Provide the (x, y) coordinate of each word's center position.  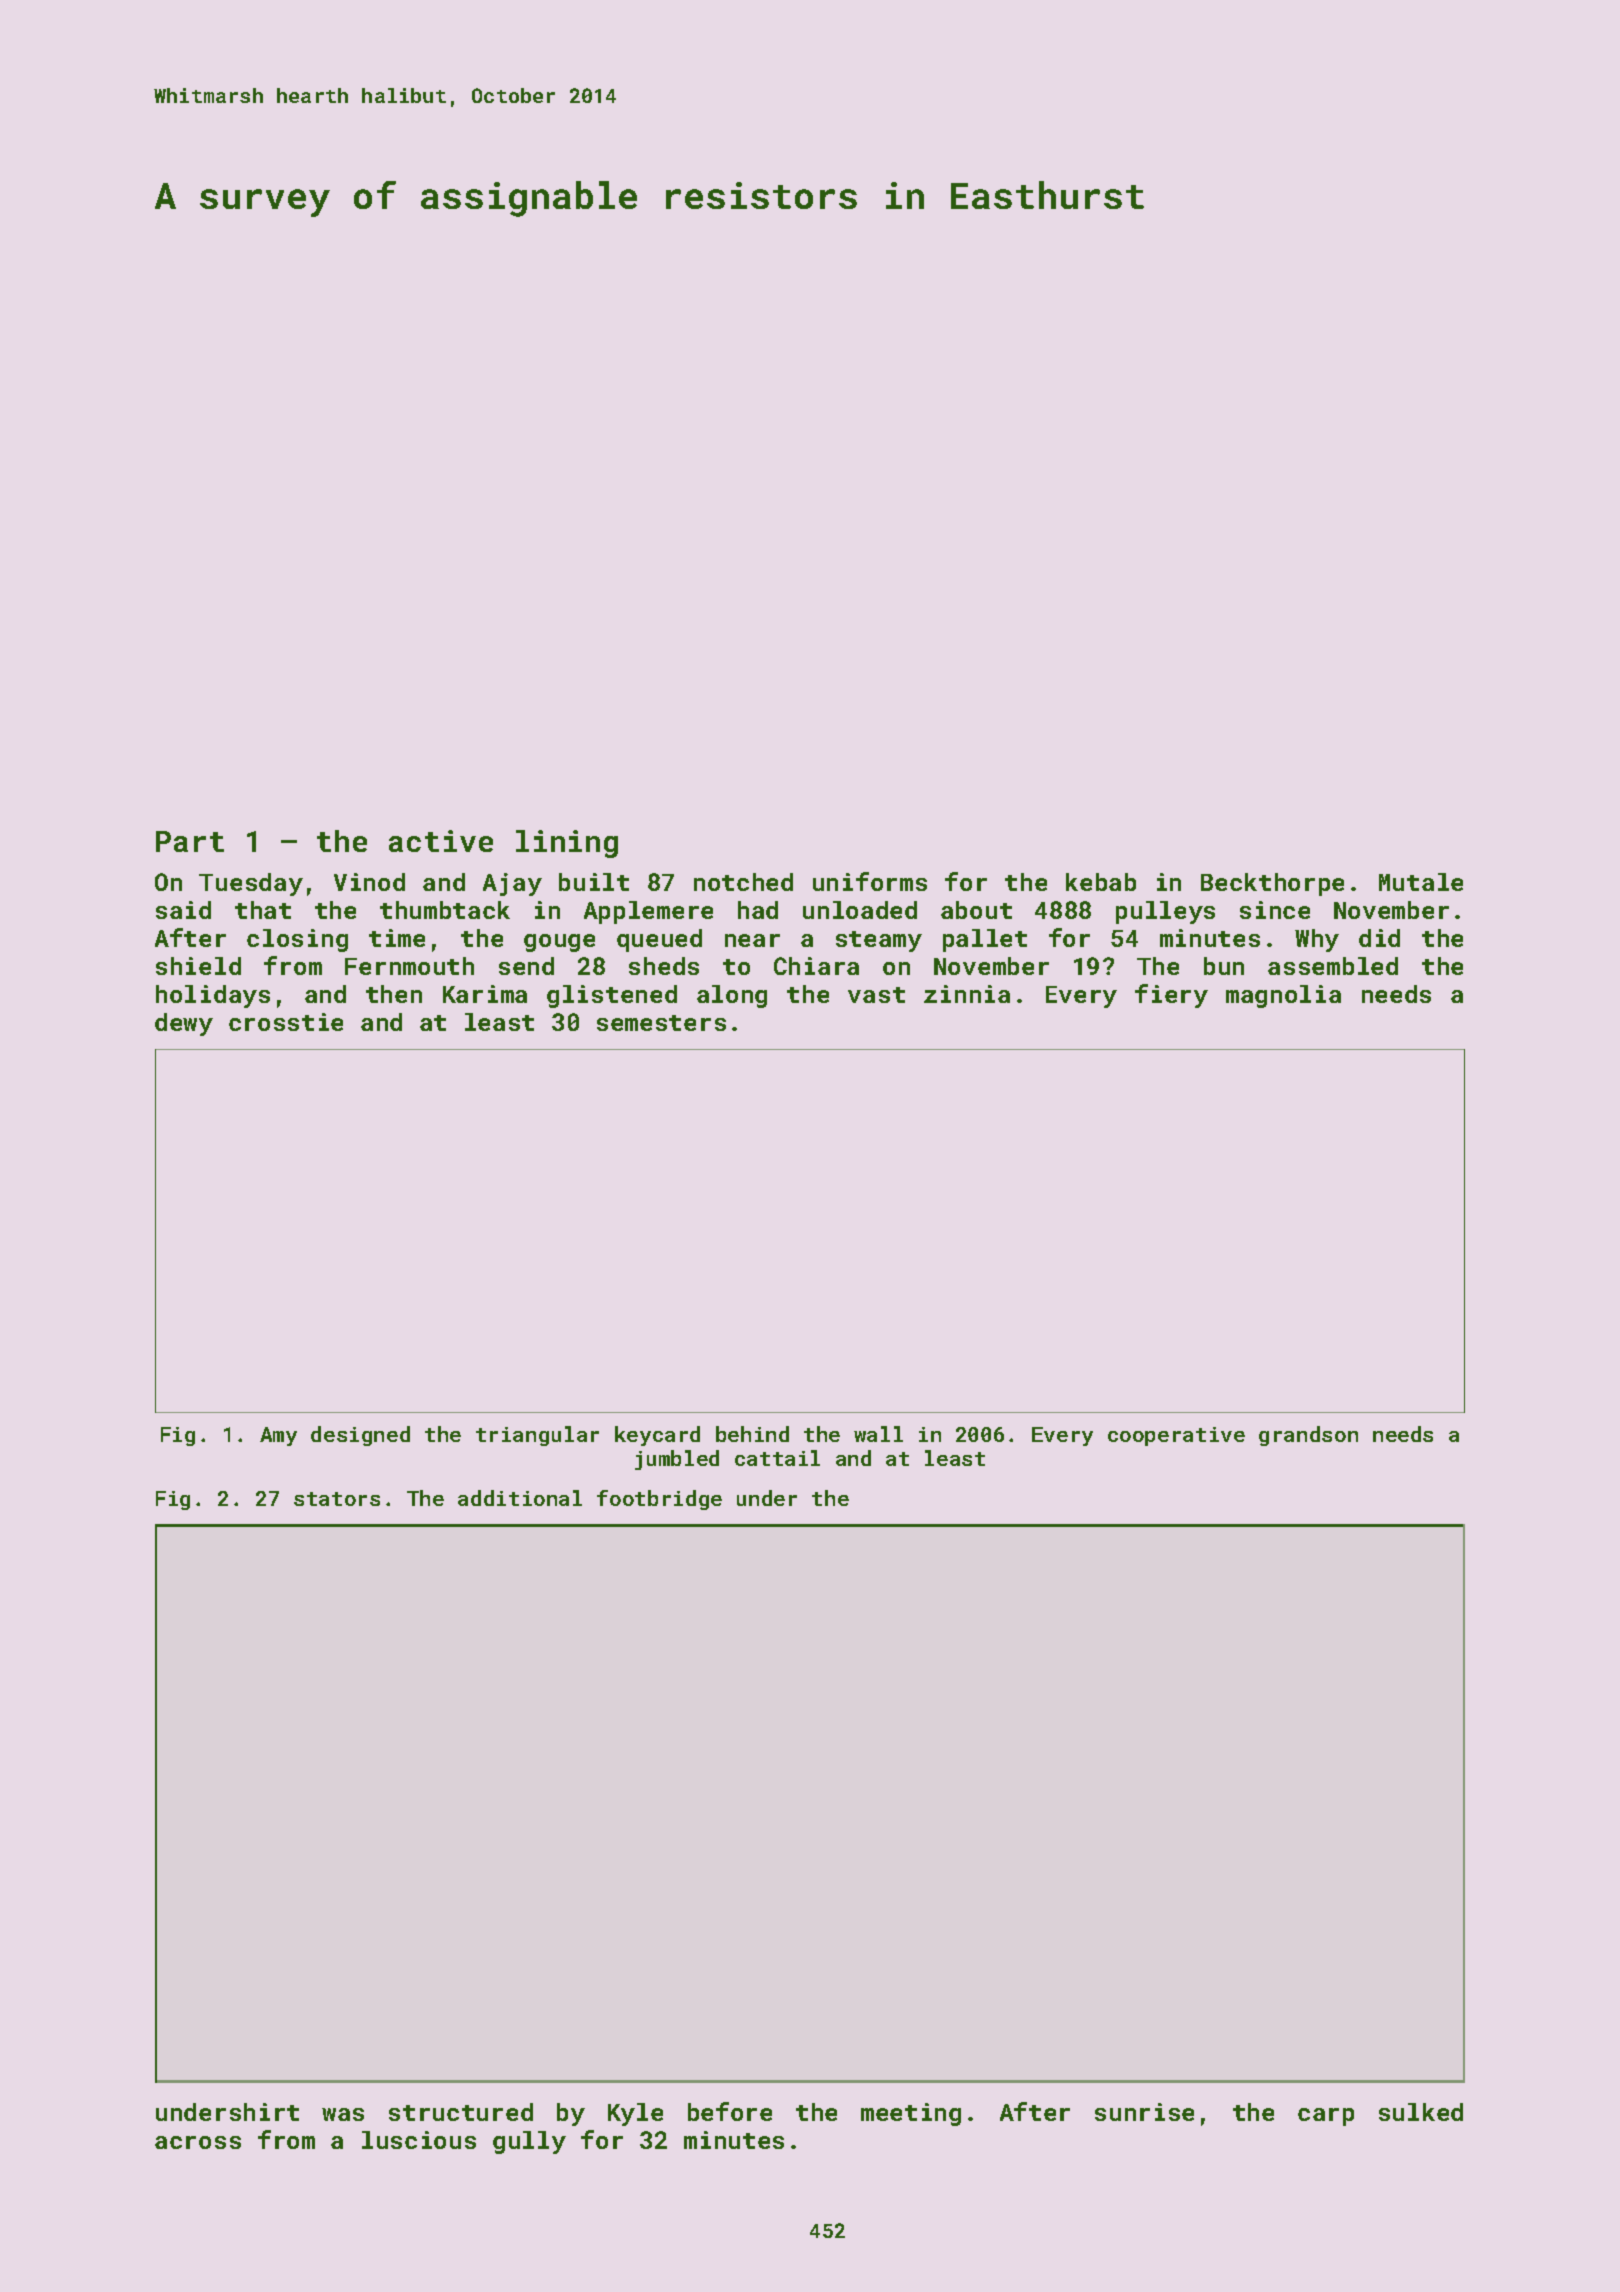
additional (520, 1498)
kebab (1101, 882)
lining (567, 844)
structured (461, 2112)
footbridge (659, 1500)
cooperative (1176, 1436)
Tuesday (251, 884)
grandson (1308, 1436)
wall (878, 1434)
